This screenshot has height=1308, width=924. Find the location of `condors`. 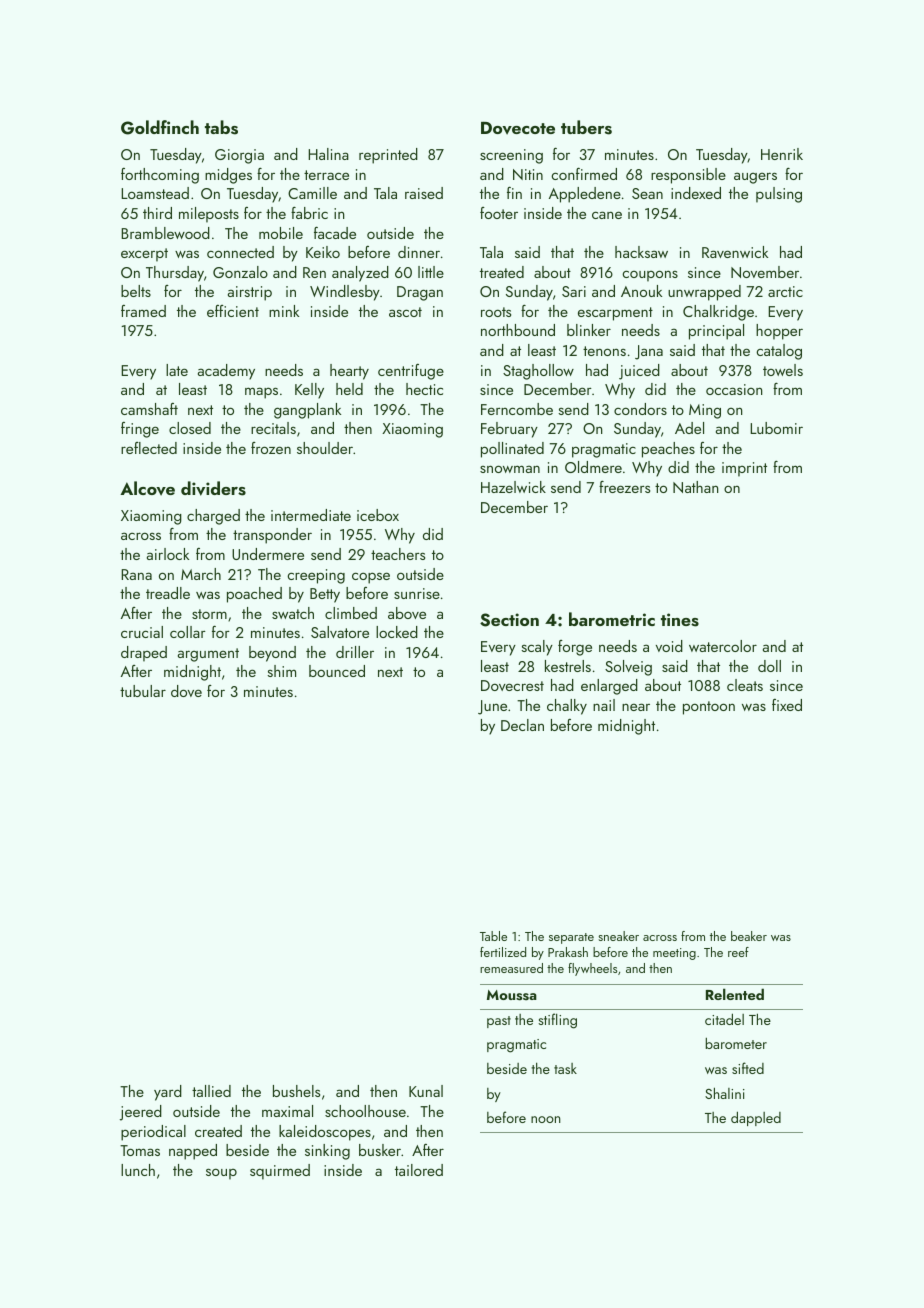

condors is located at coordinates (640, 409).
